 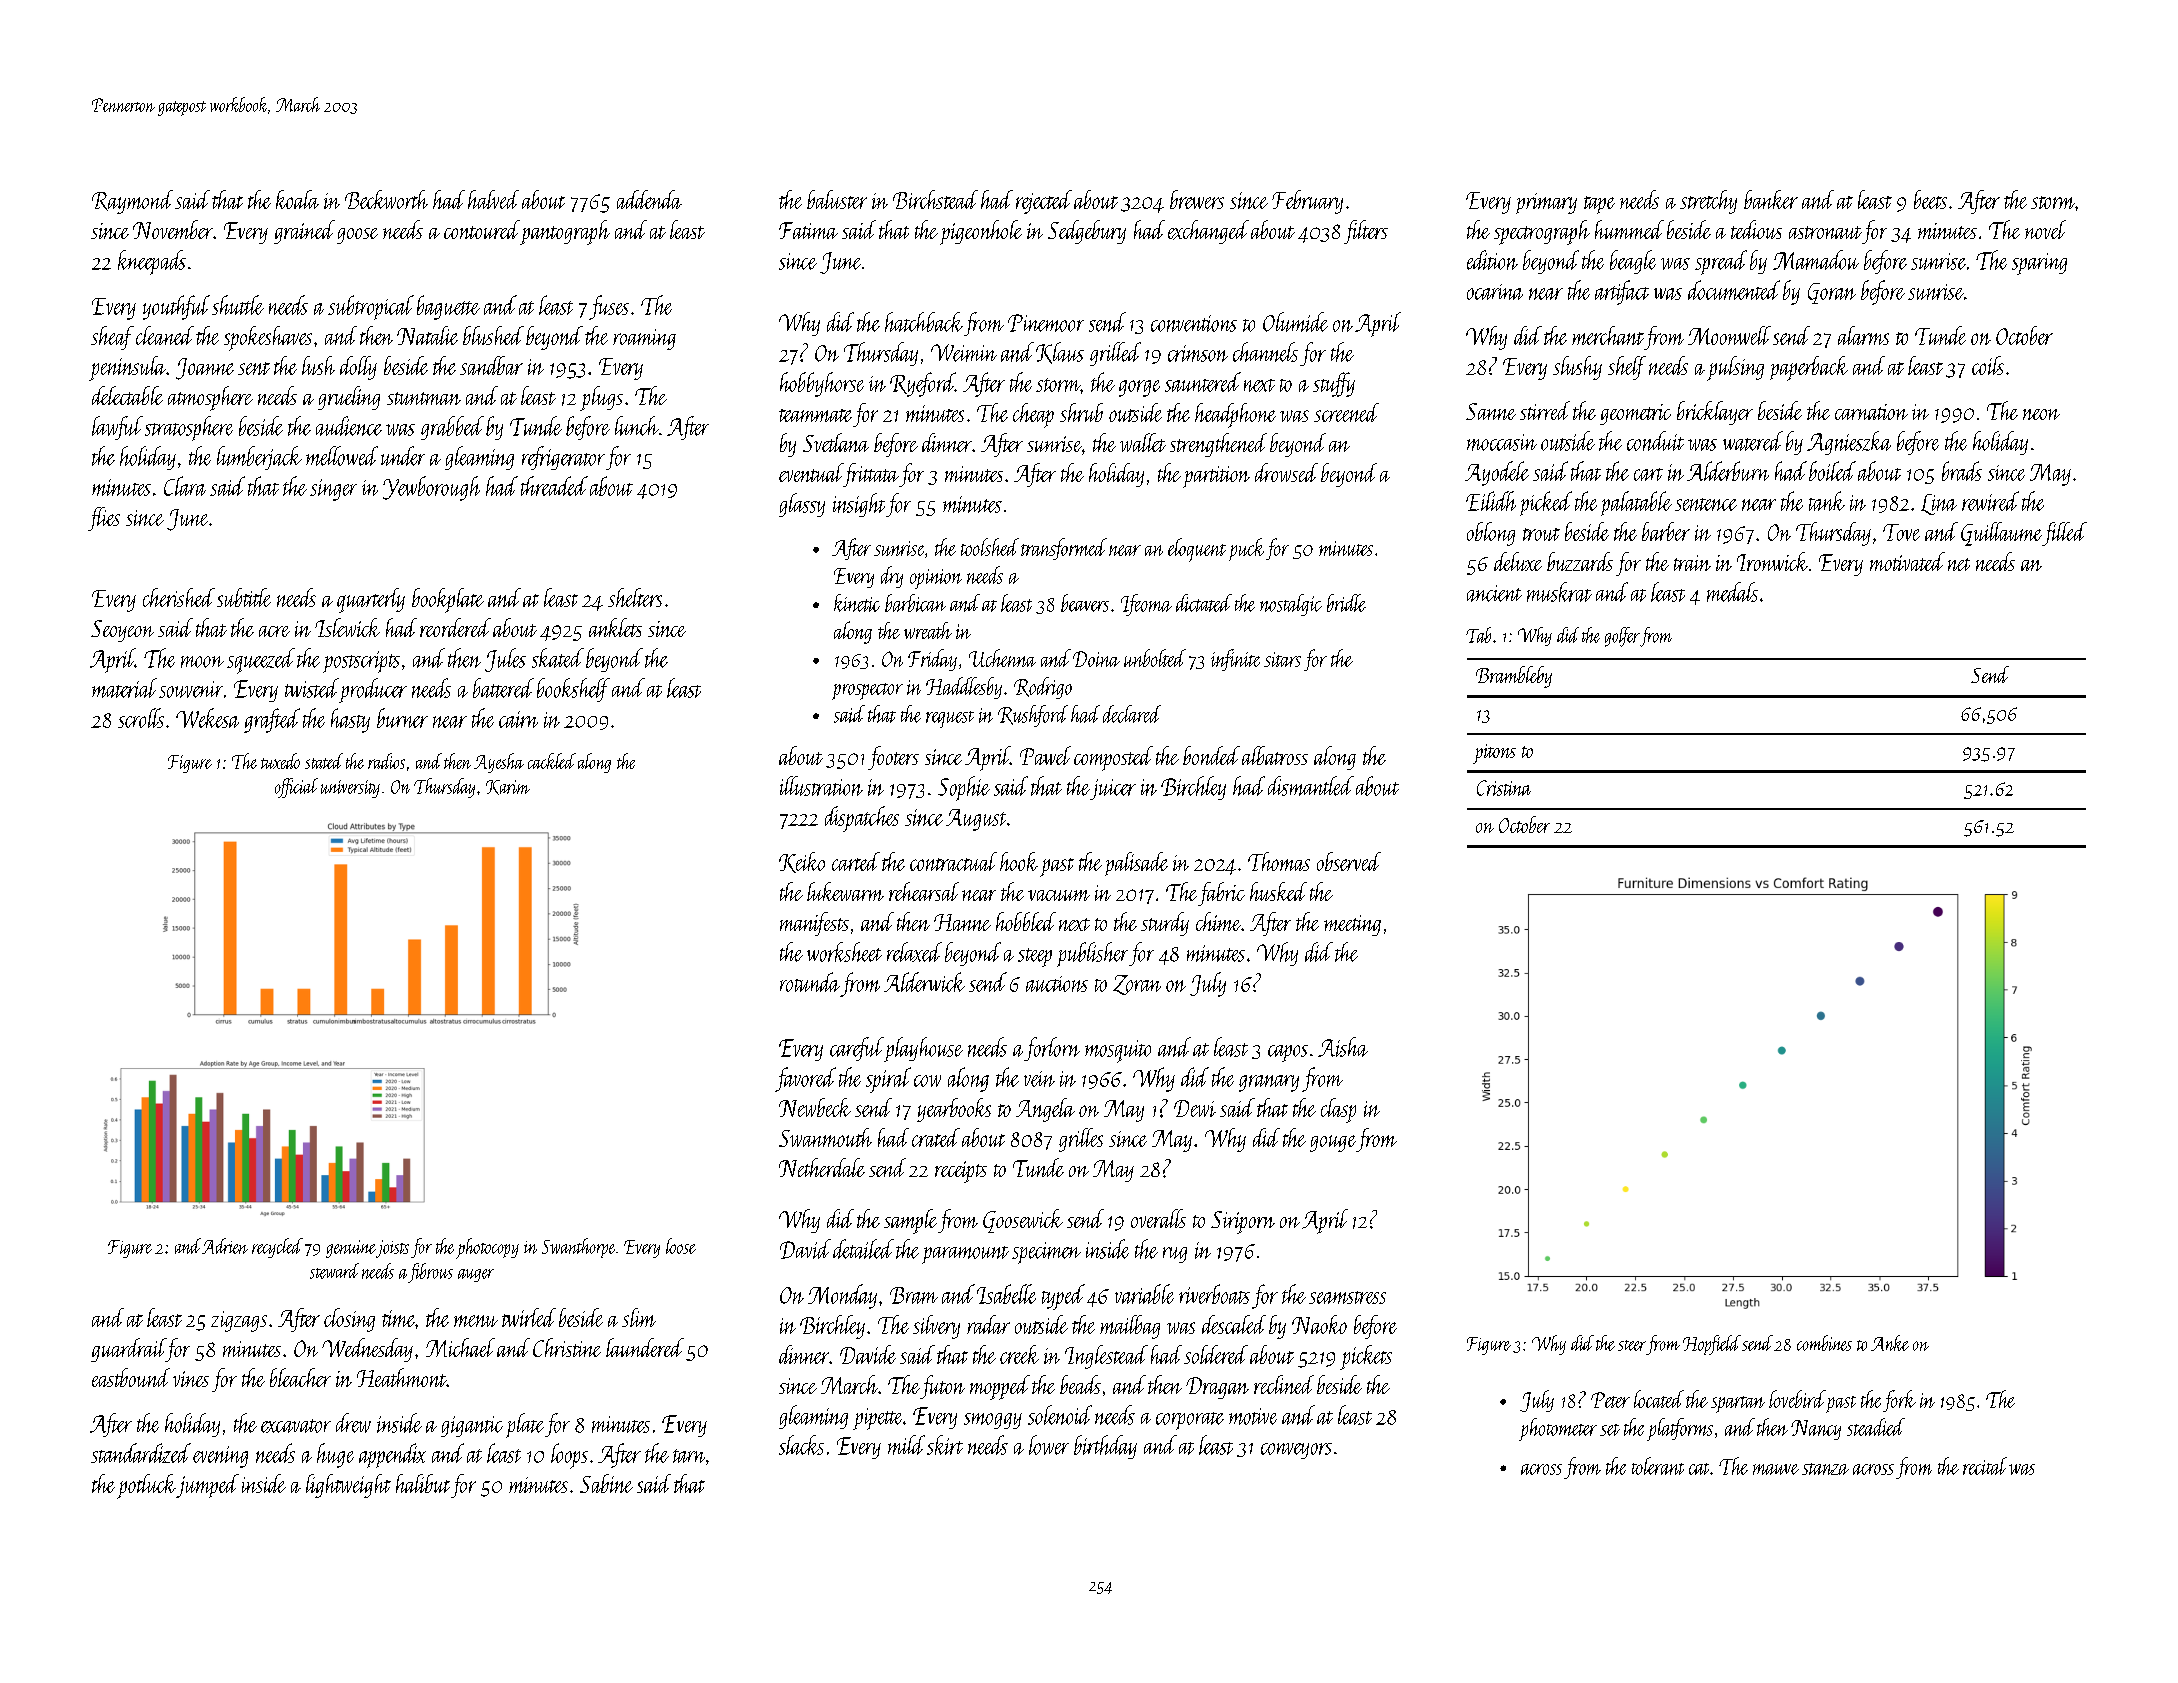 What do you see at coordinates (1343, 1047) in the screenshot?
I see `Aisha` at bounding box center [1343, 1047].
